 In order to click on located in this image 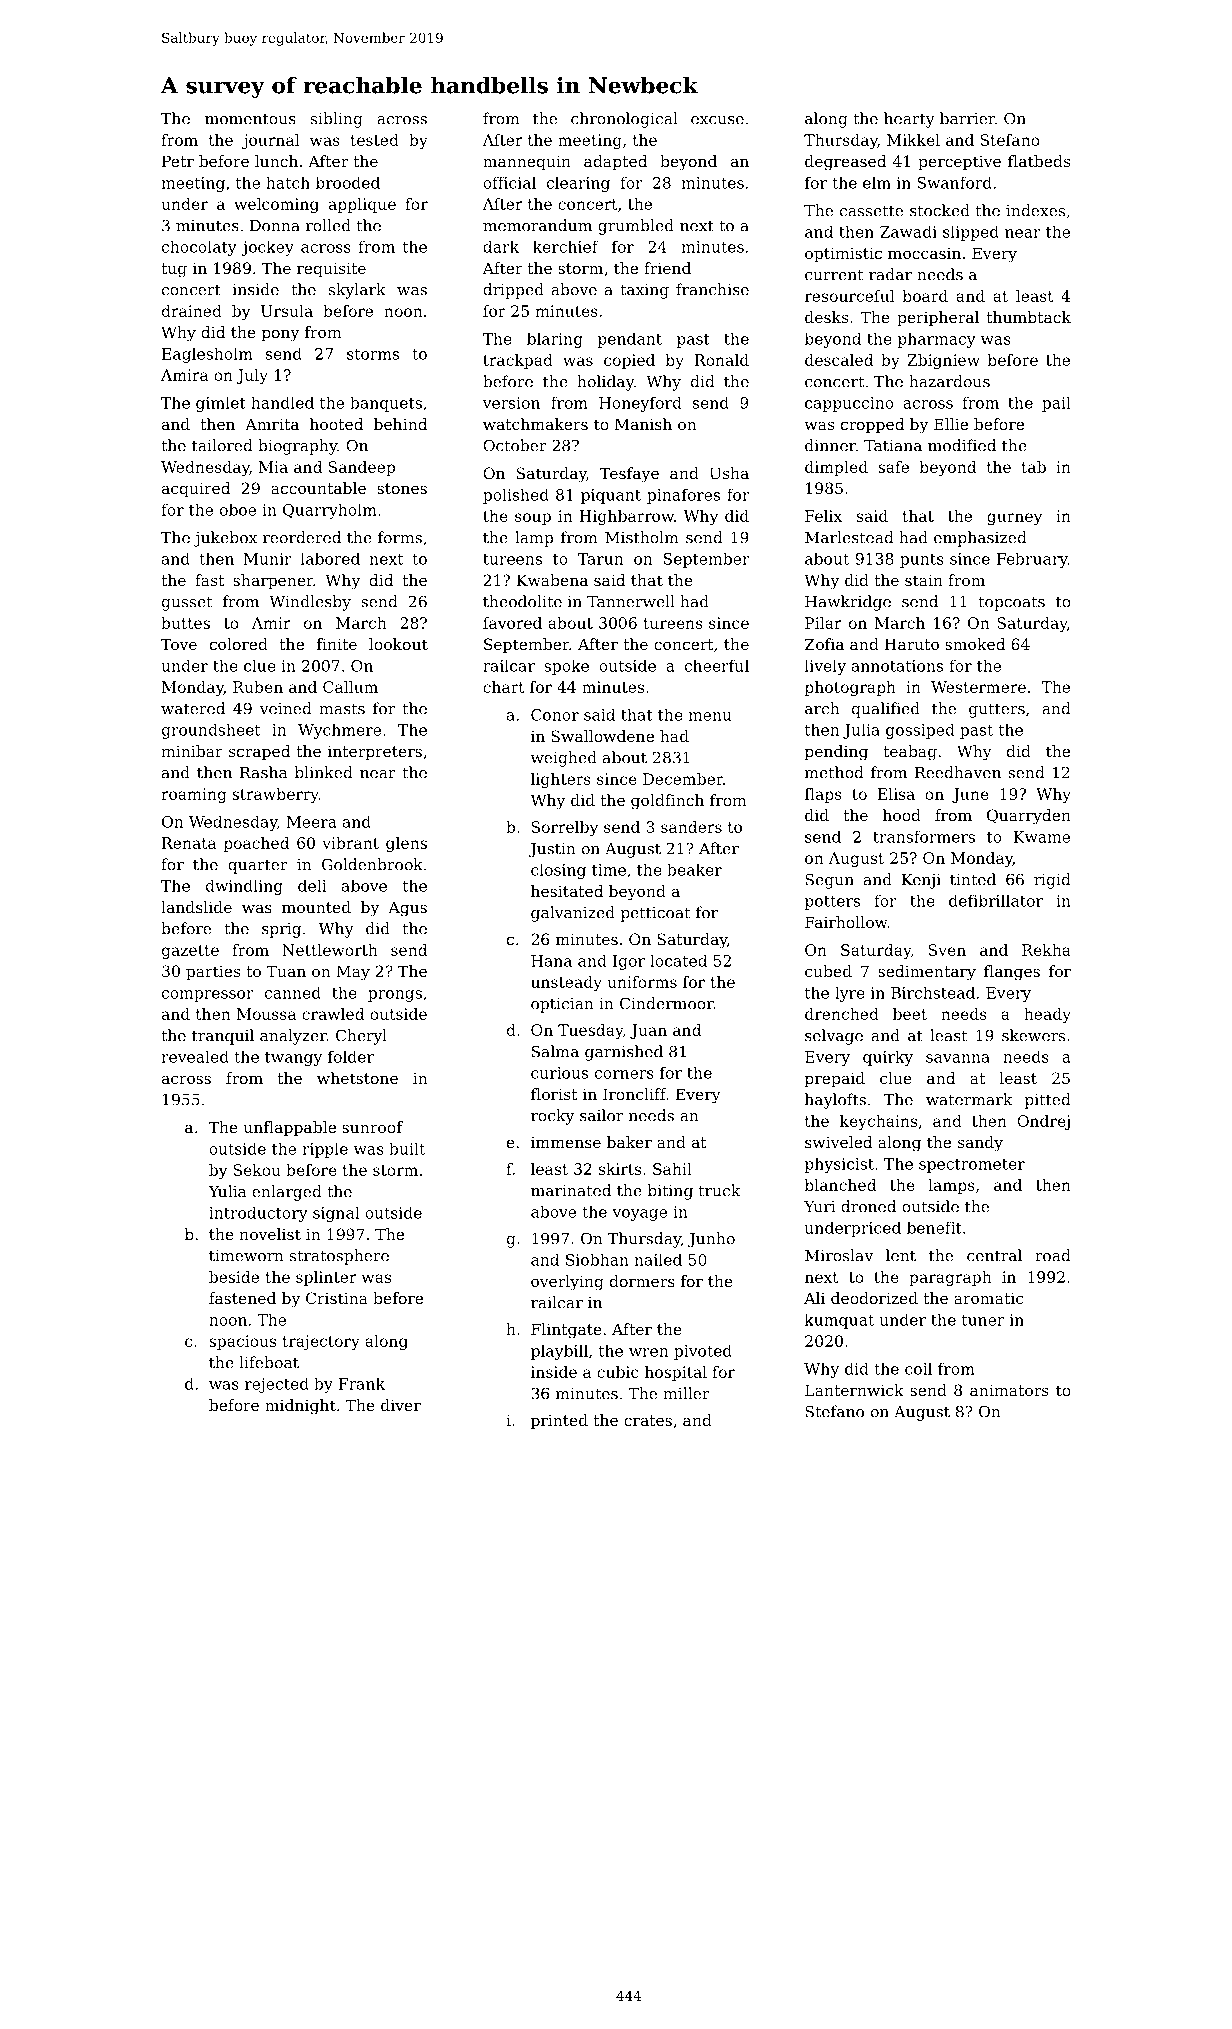, I will do `click(678, 960)`.
